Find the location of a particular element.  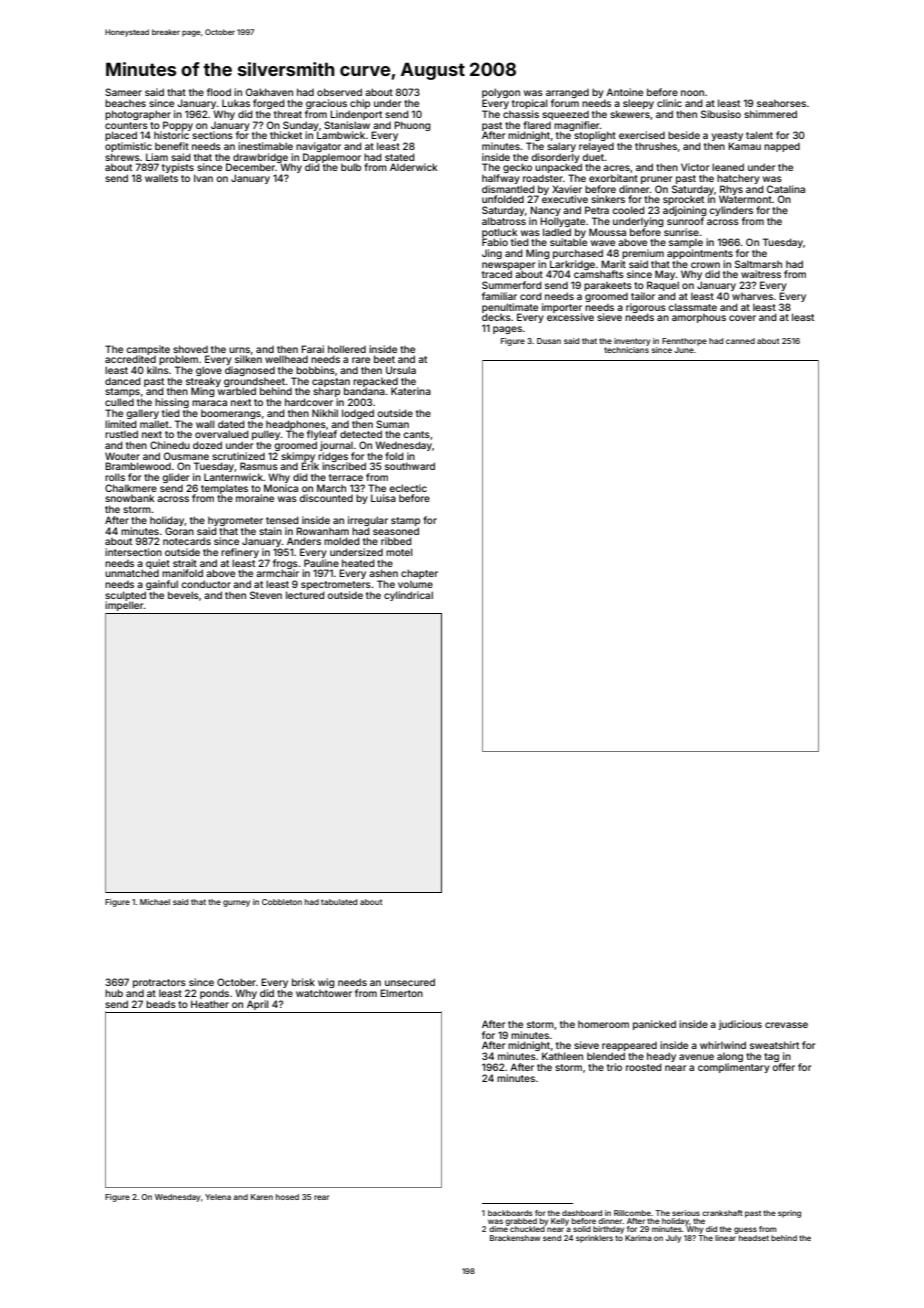

crevasse is located at coordinates (786, 1025).
